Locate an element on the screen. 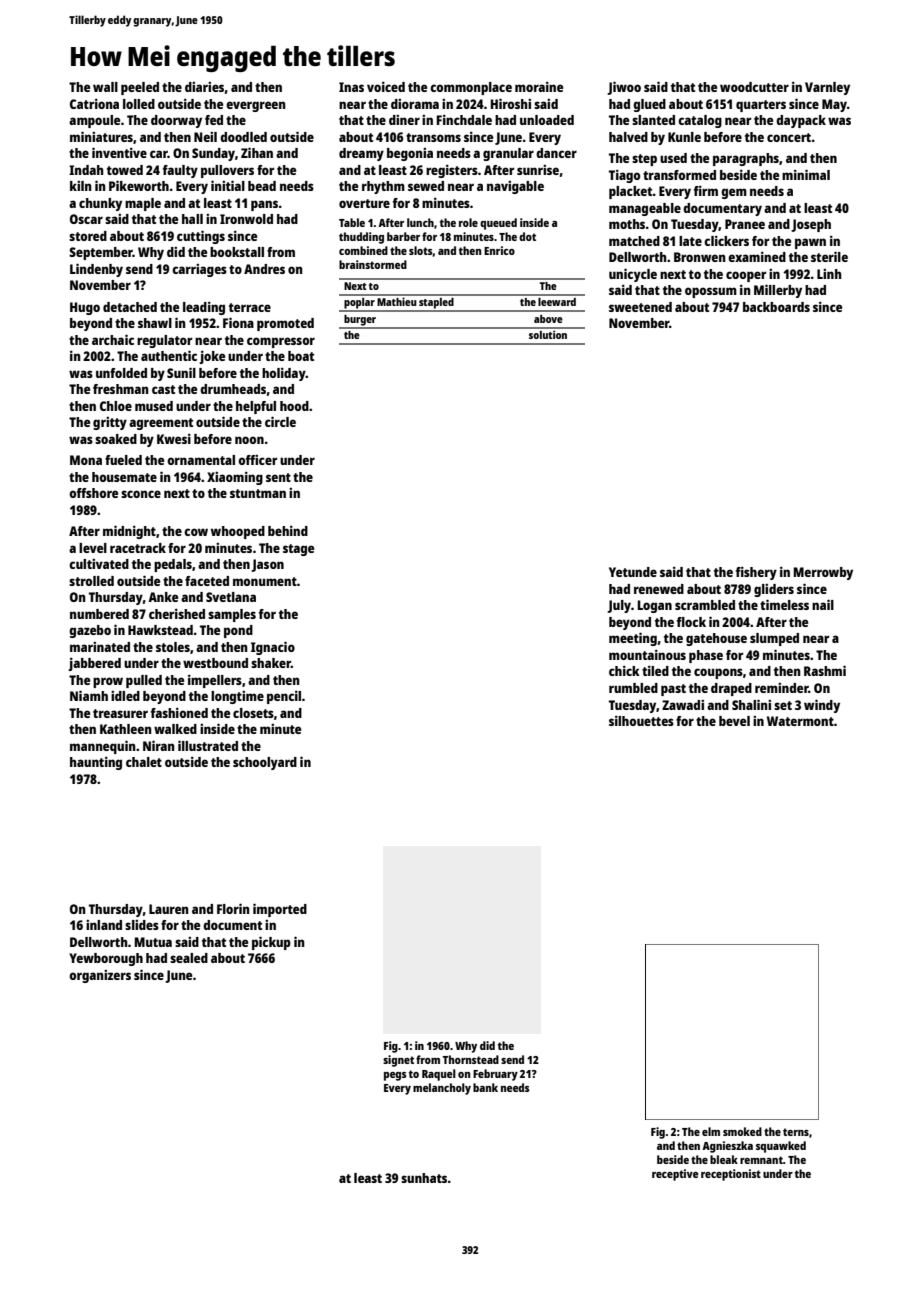 This screenshot has height=1308, width=924. schoolyard is located at coordinates (265, 763).
